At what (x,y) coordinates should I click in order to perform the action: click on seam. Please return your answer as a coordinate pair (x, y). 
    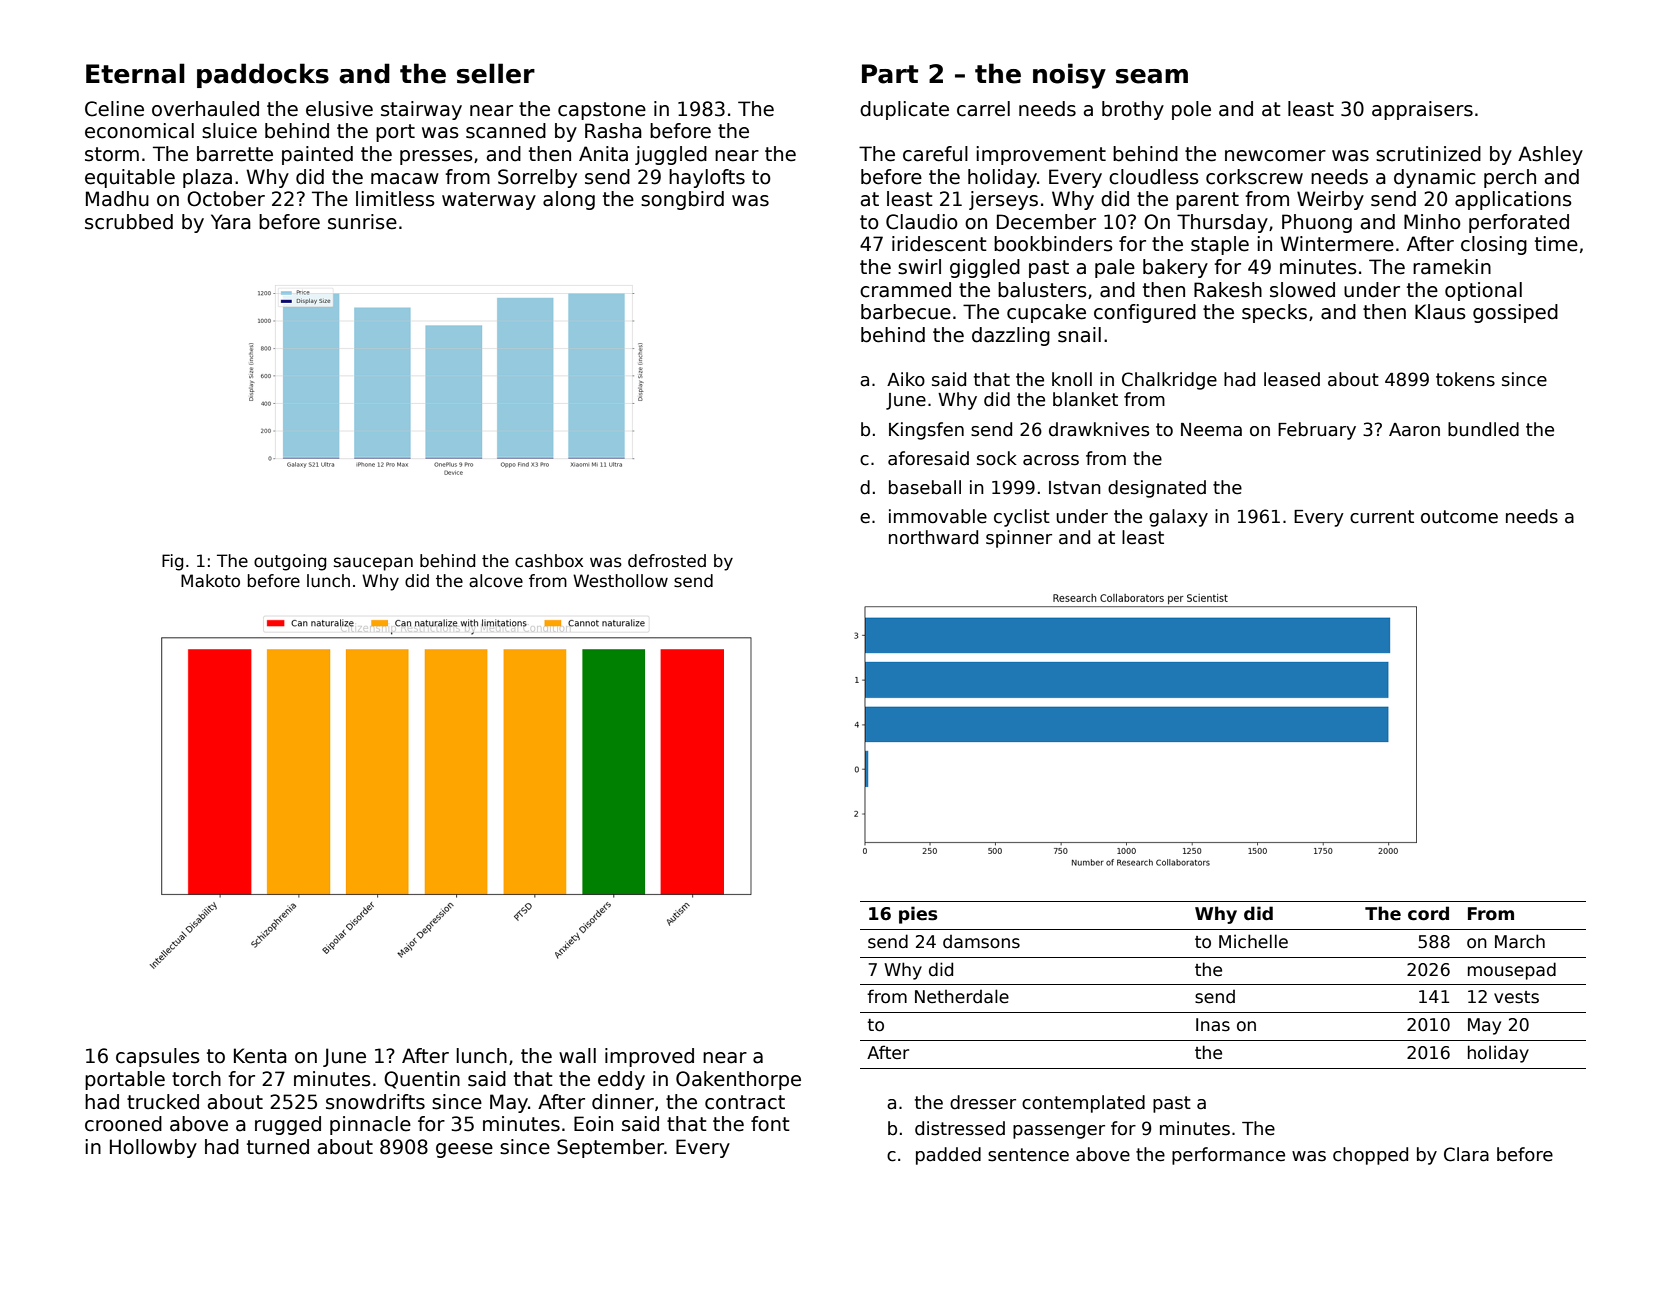
    Looking at the image, I should click on (1152, 76).
